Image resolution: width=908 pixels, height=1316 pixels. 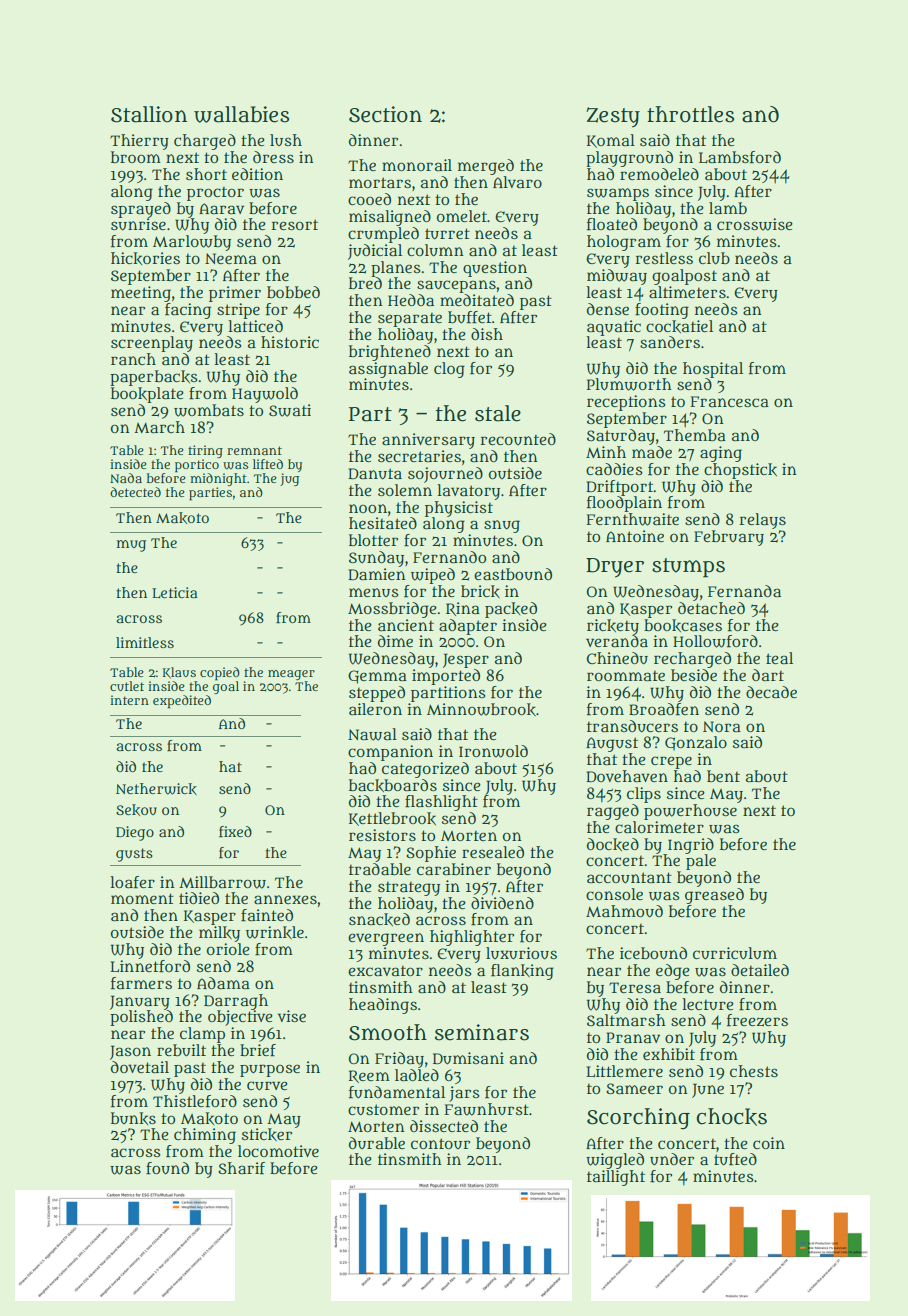 I want to click on Damien, so click(x=377, y=574).
